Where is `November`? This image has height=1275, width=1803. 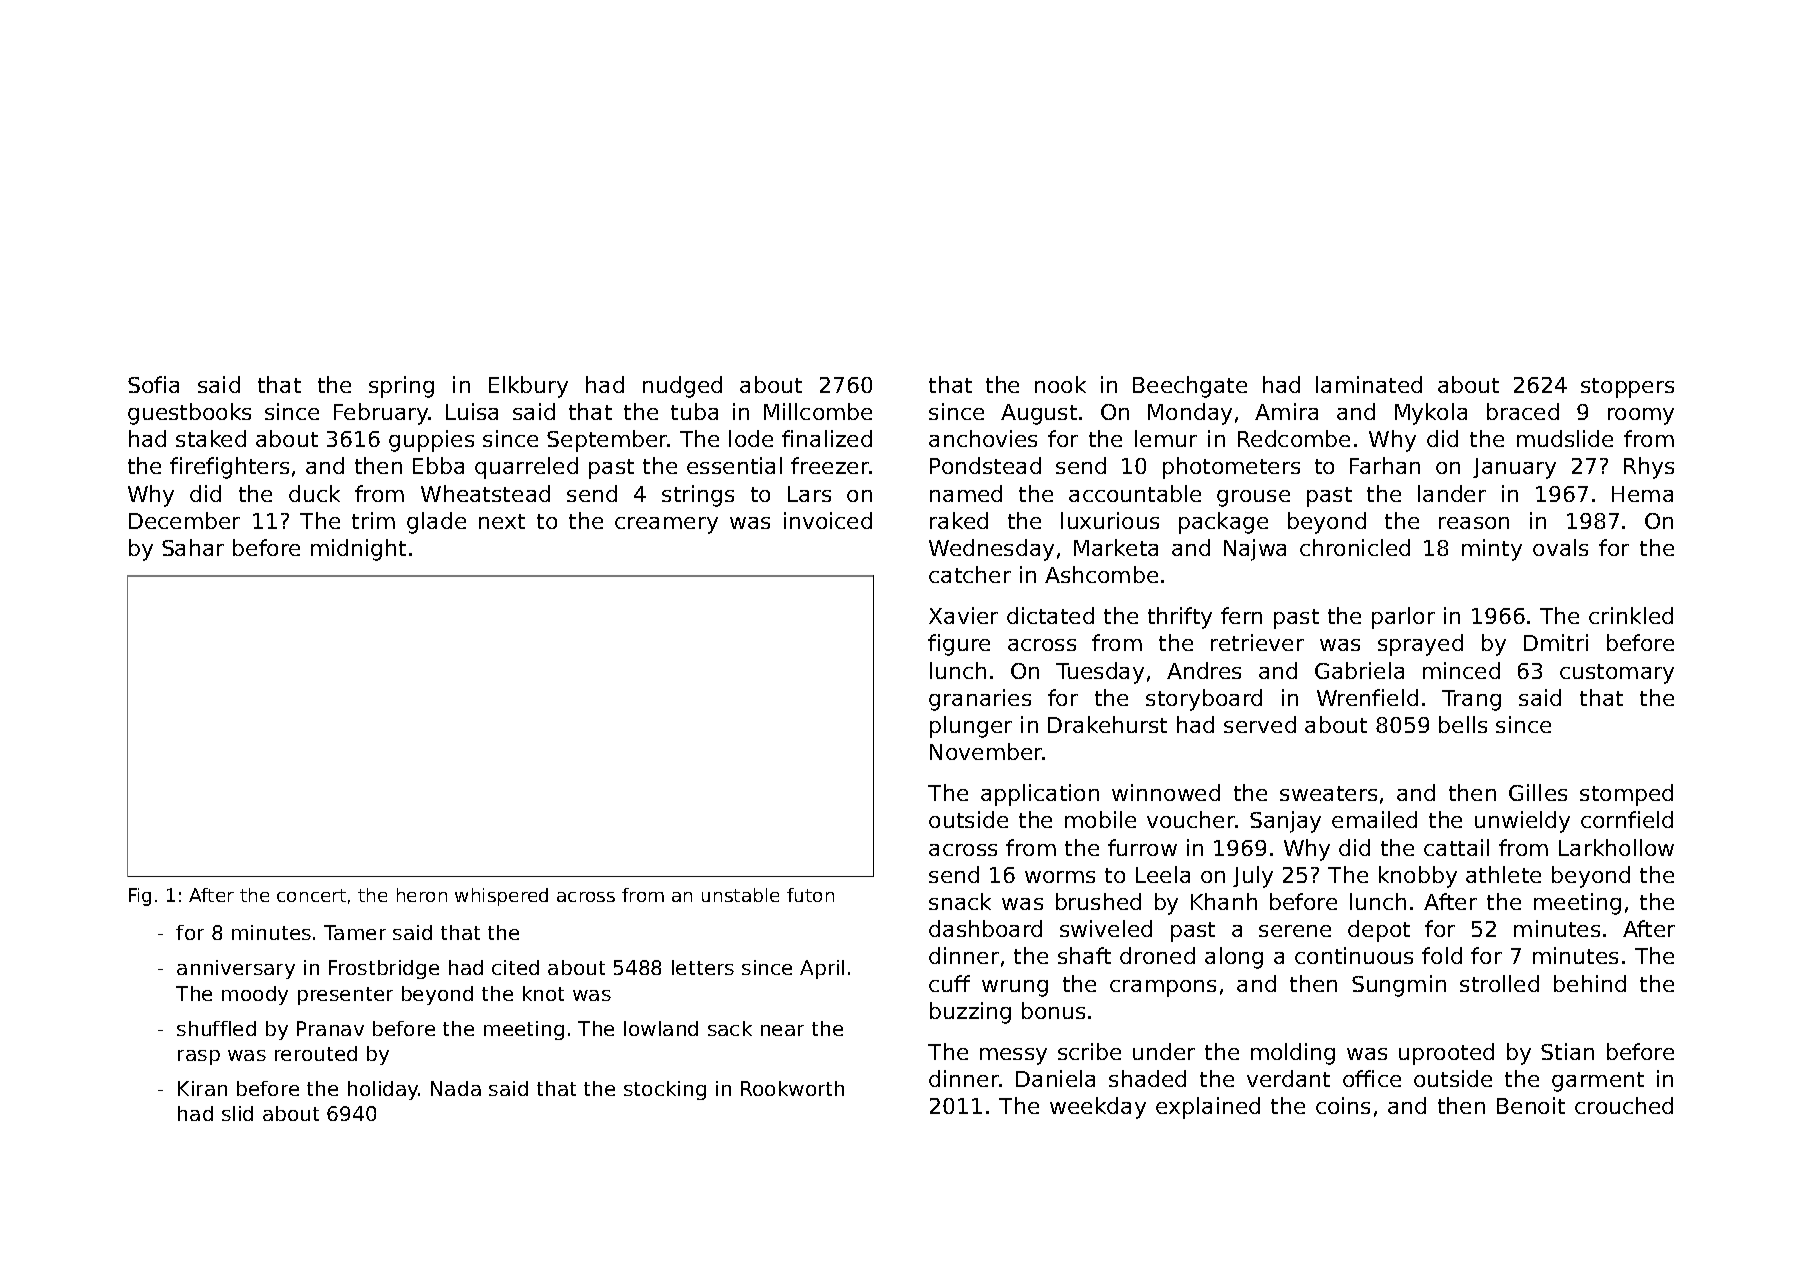 November is located at coordinates (986, 751).
